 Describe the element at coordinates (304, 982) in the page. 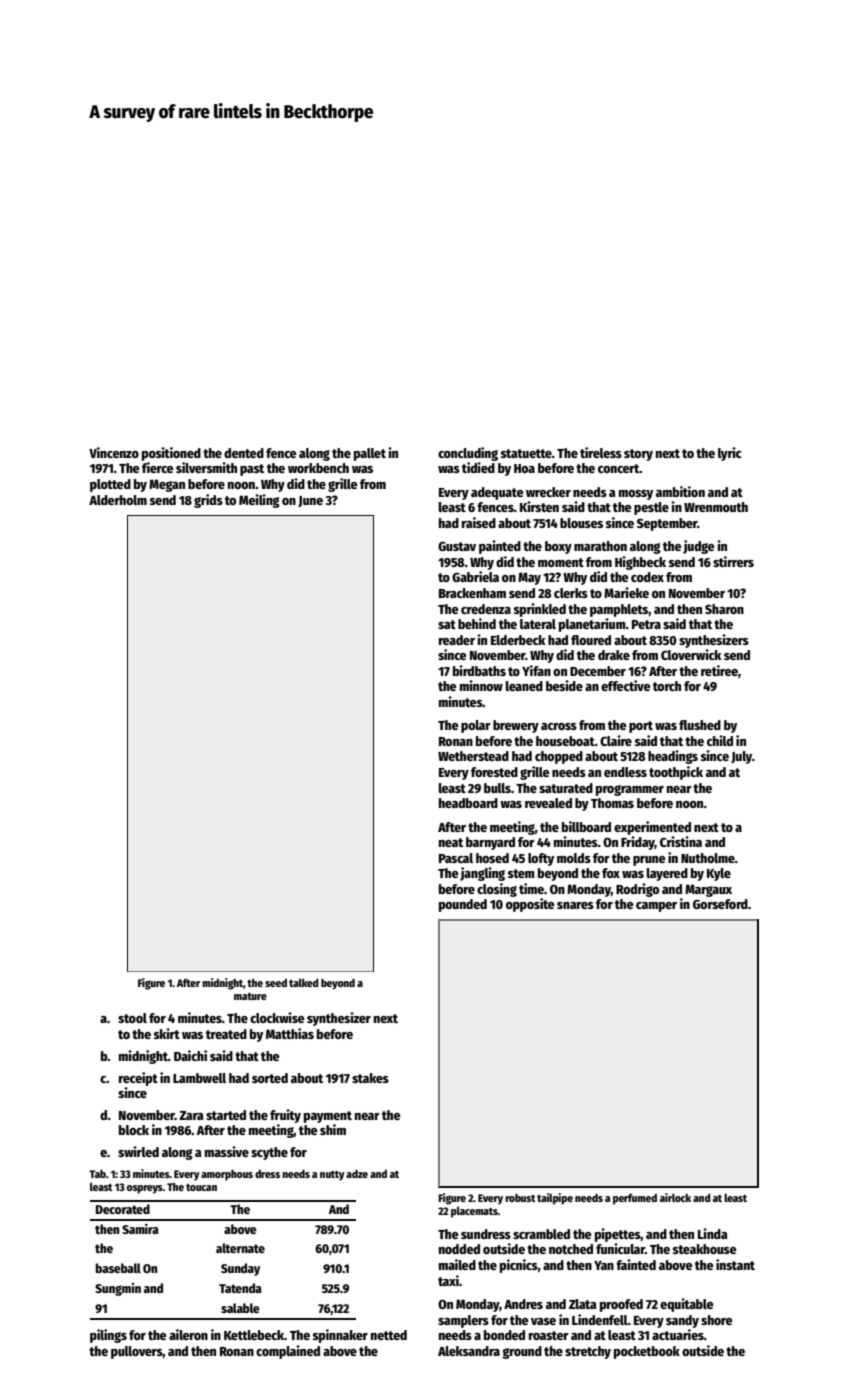

I see `talked` at that location.
